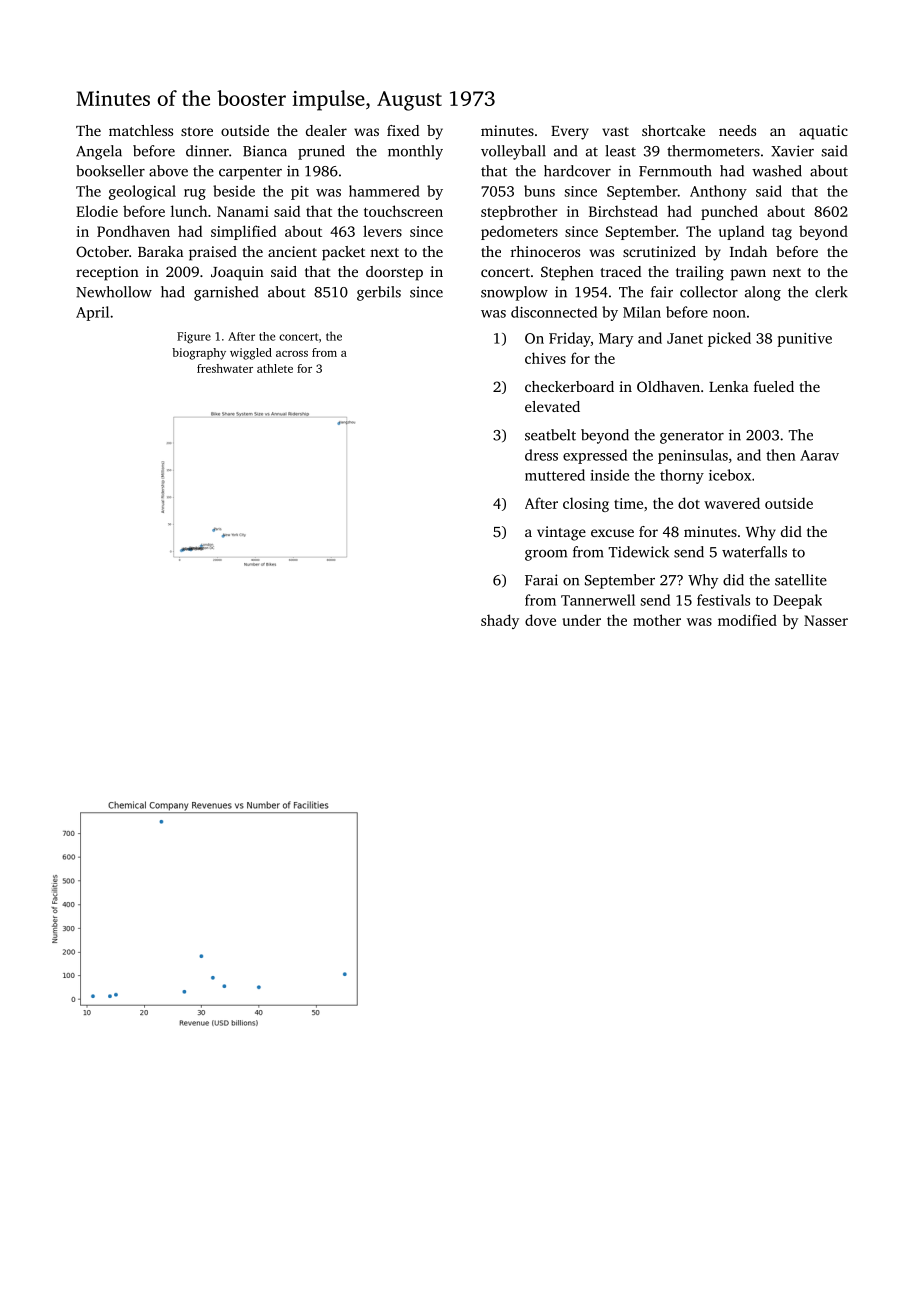  What do you see at coordinates (379, 293) in the image?
I see `gerbils` at bounding box center [379, 293].
